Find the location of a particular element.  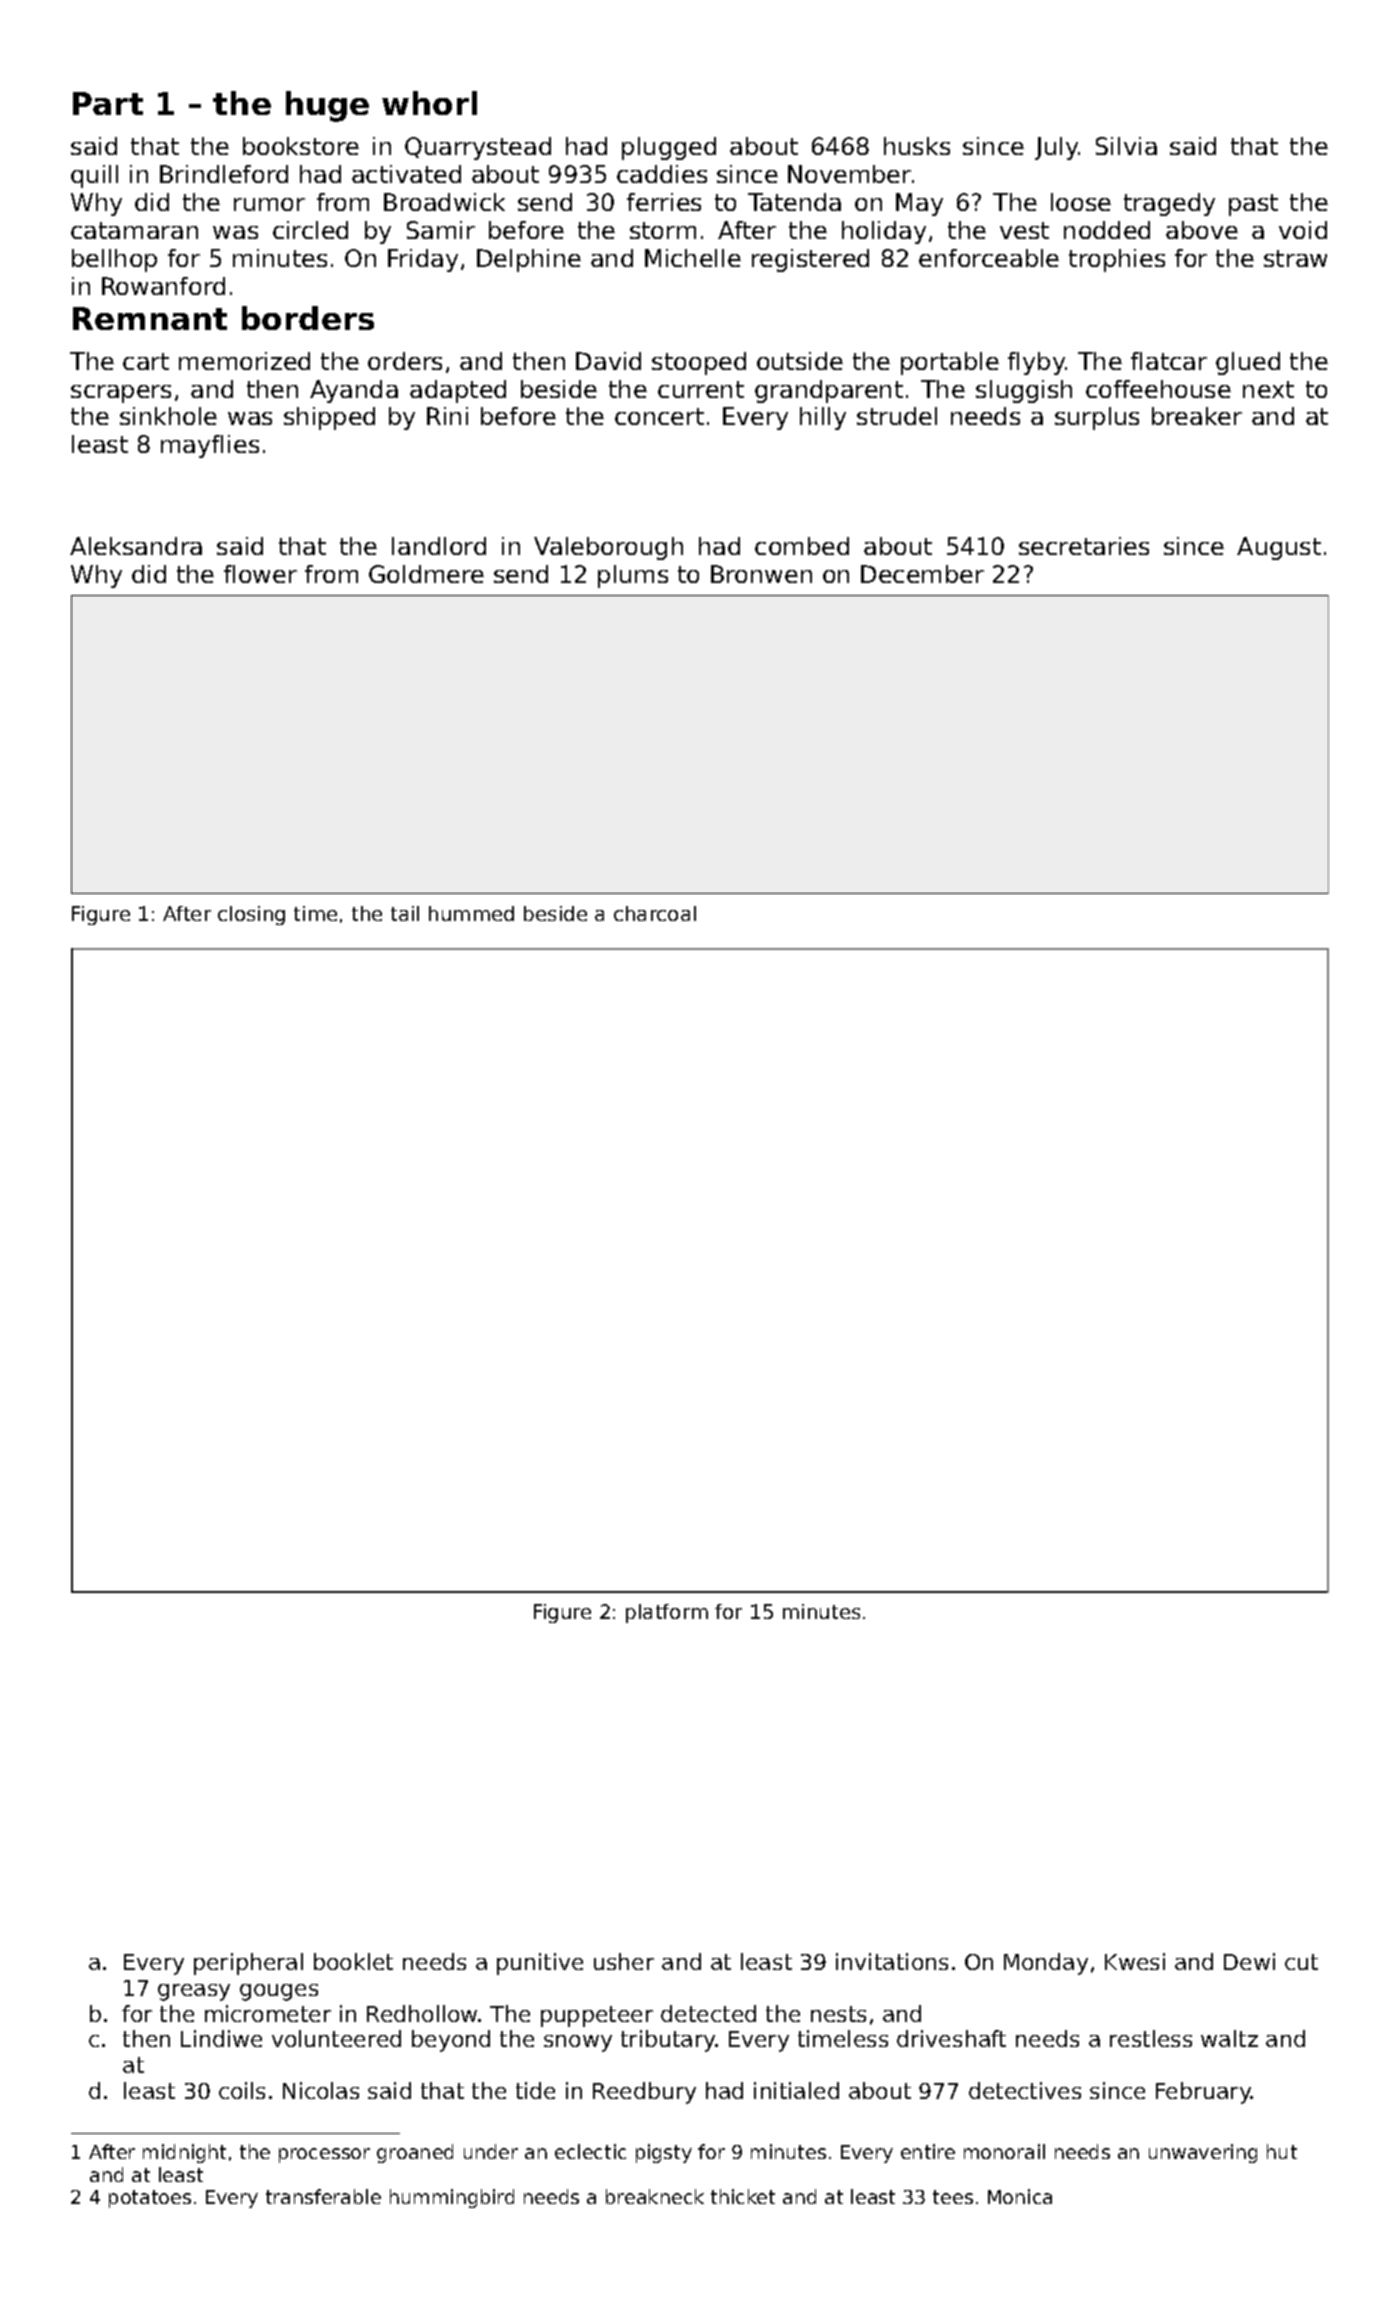

hummingbird is located at coordinates (452, 2198).
